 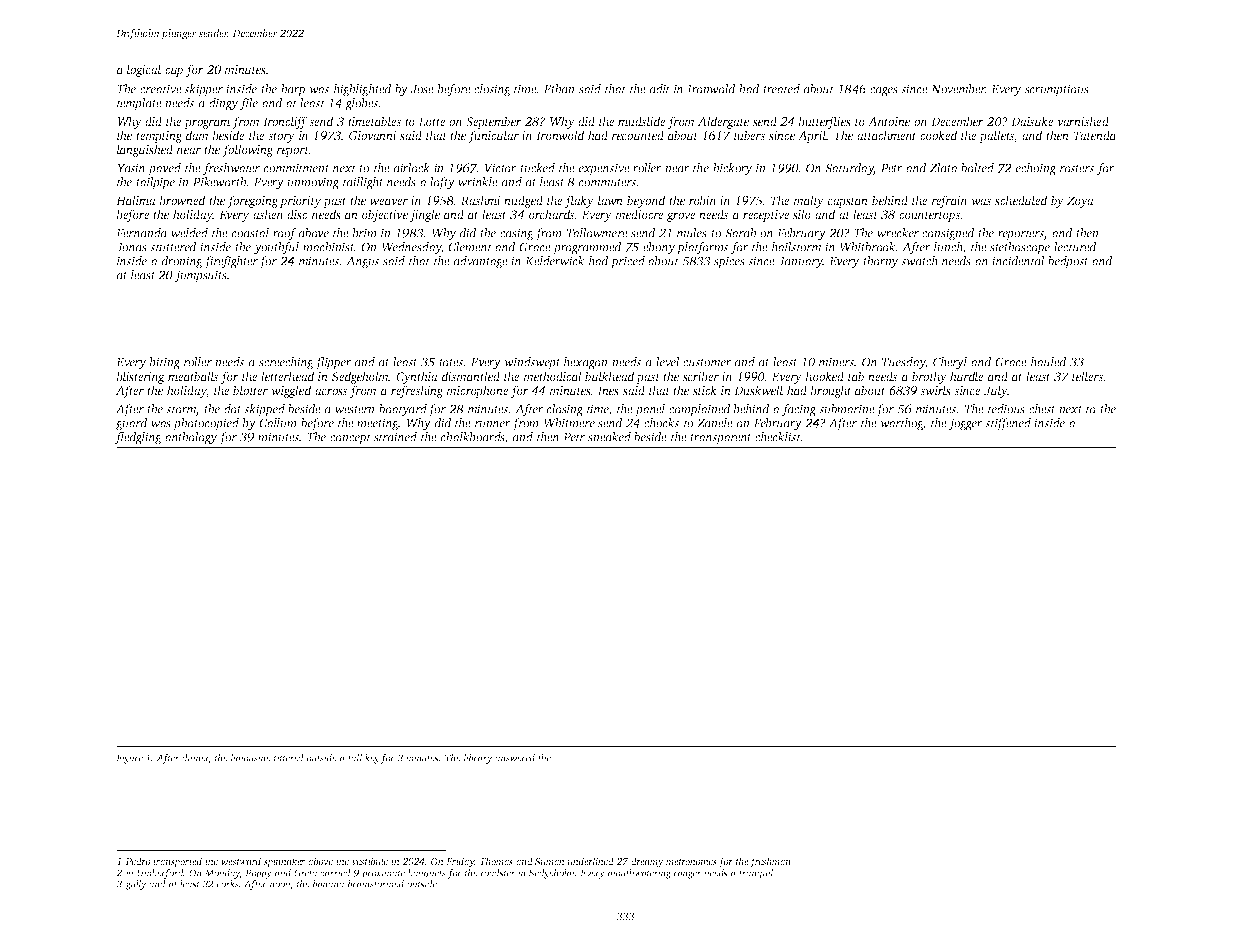 What do you see at coordinates (228, 884) in the document?
I see `corks` at bounding box center [228, 884].
